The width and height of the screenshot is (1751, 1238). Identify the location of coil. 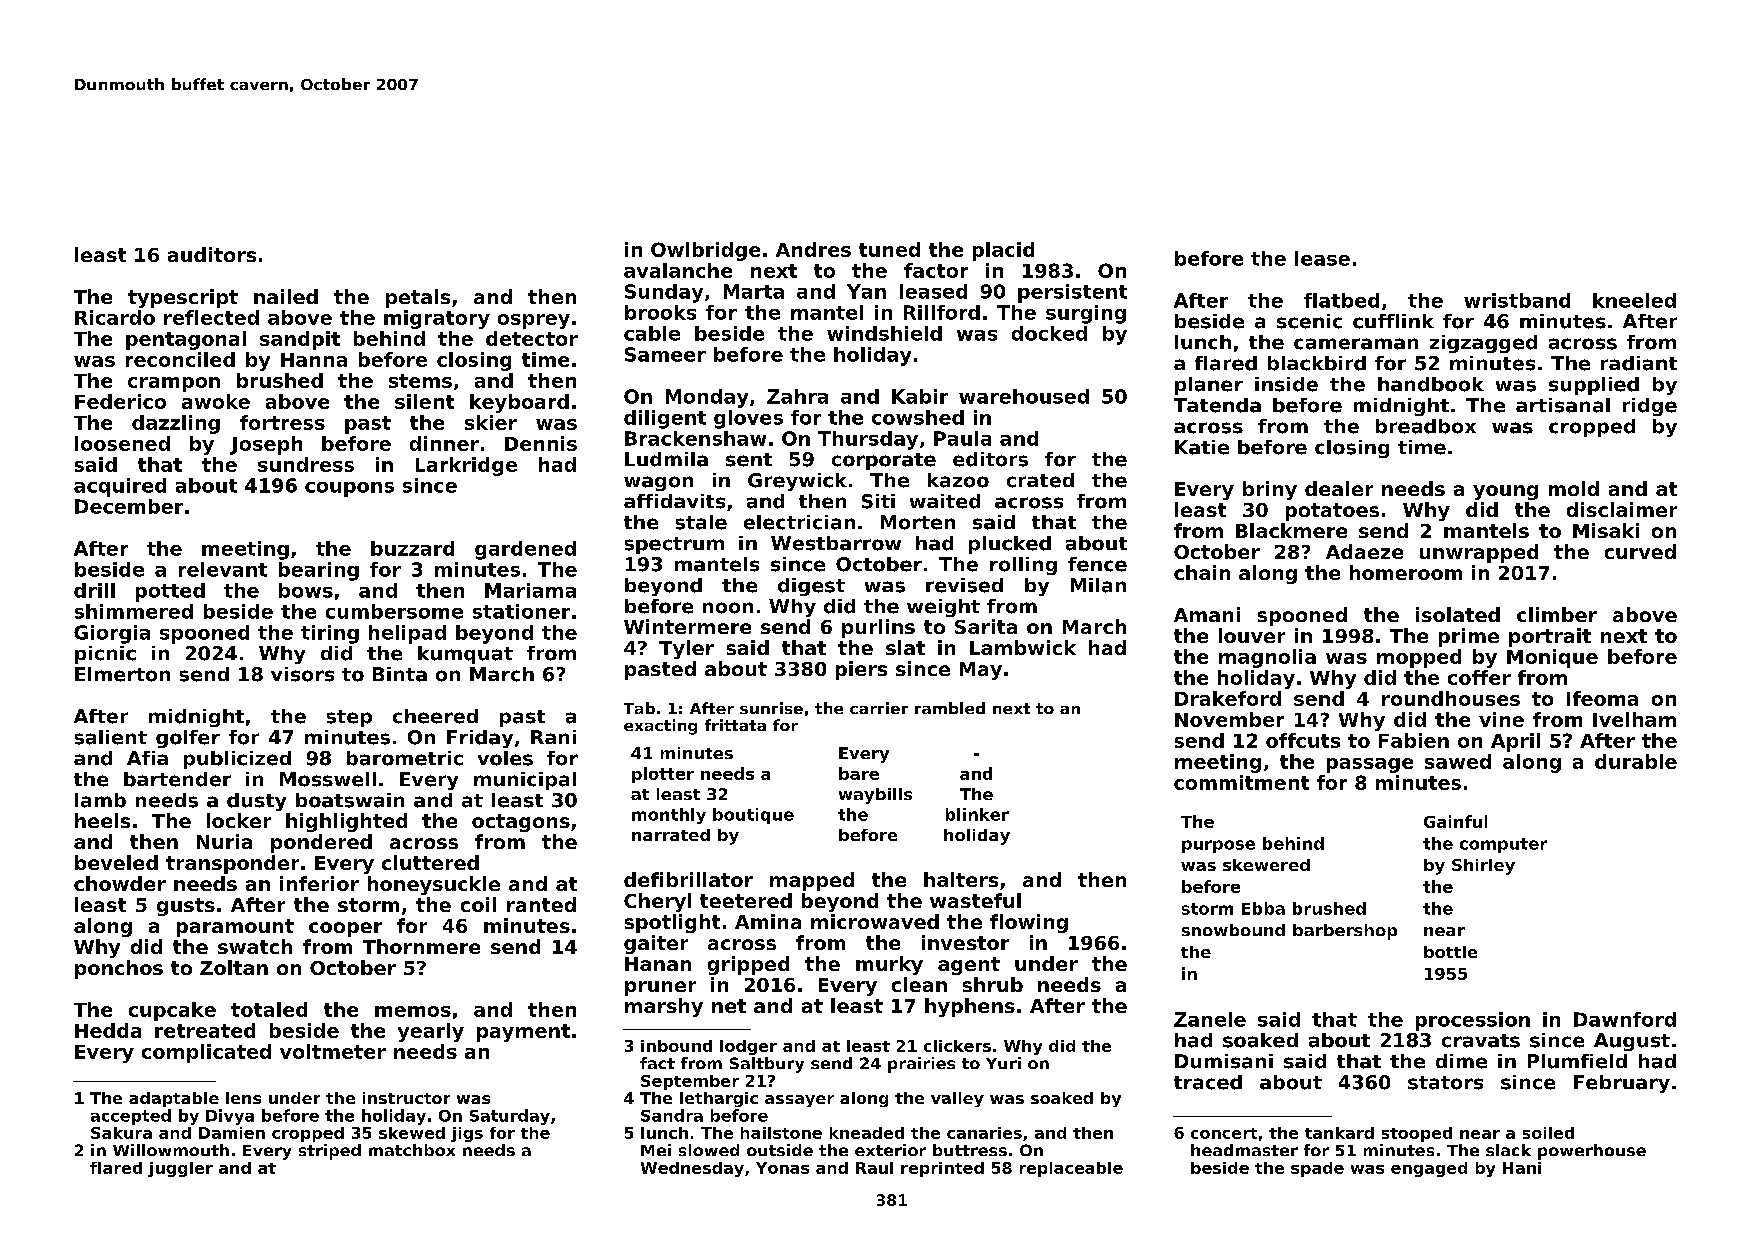
(478, 904).
